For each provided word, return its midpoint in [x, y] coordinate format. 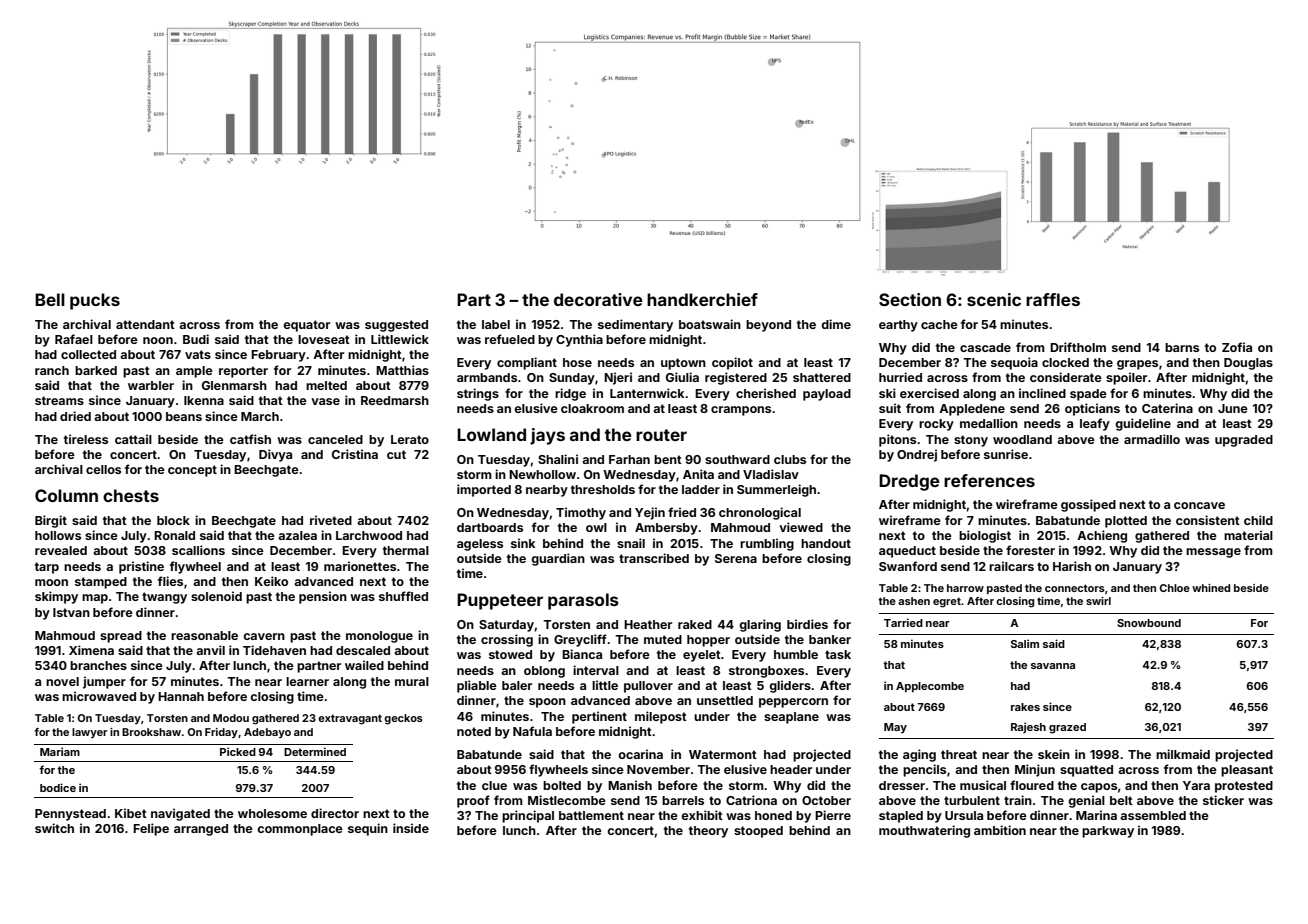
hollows [58, 535]
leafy [1095, 424]
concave [1199, 505]
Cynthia [579, 340]
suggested [396, 326]
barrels [683, 800]
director [335, 813]
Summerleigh [776, 490]
